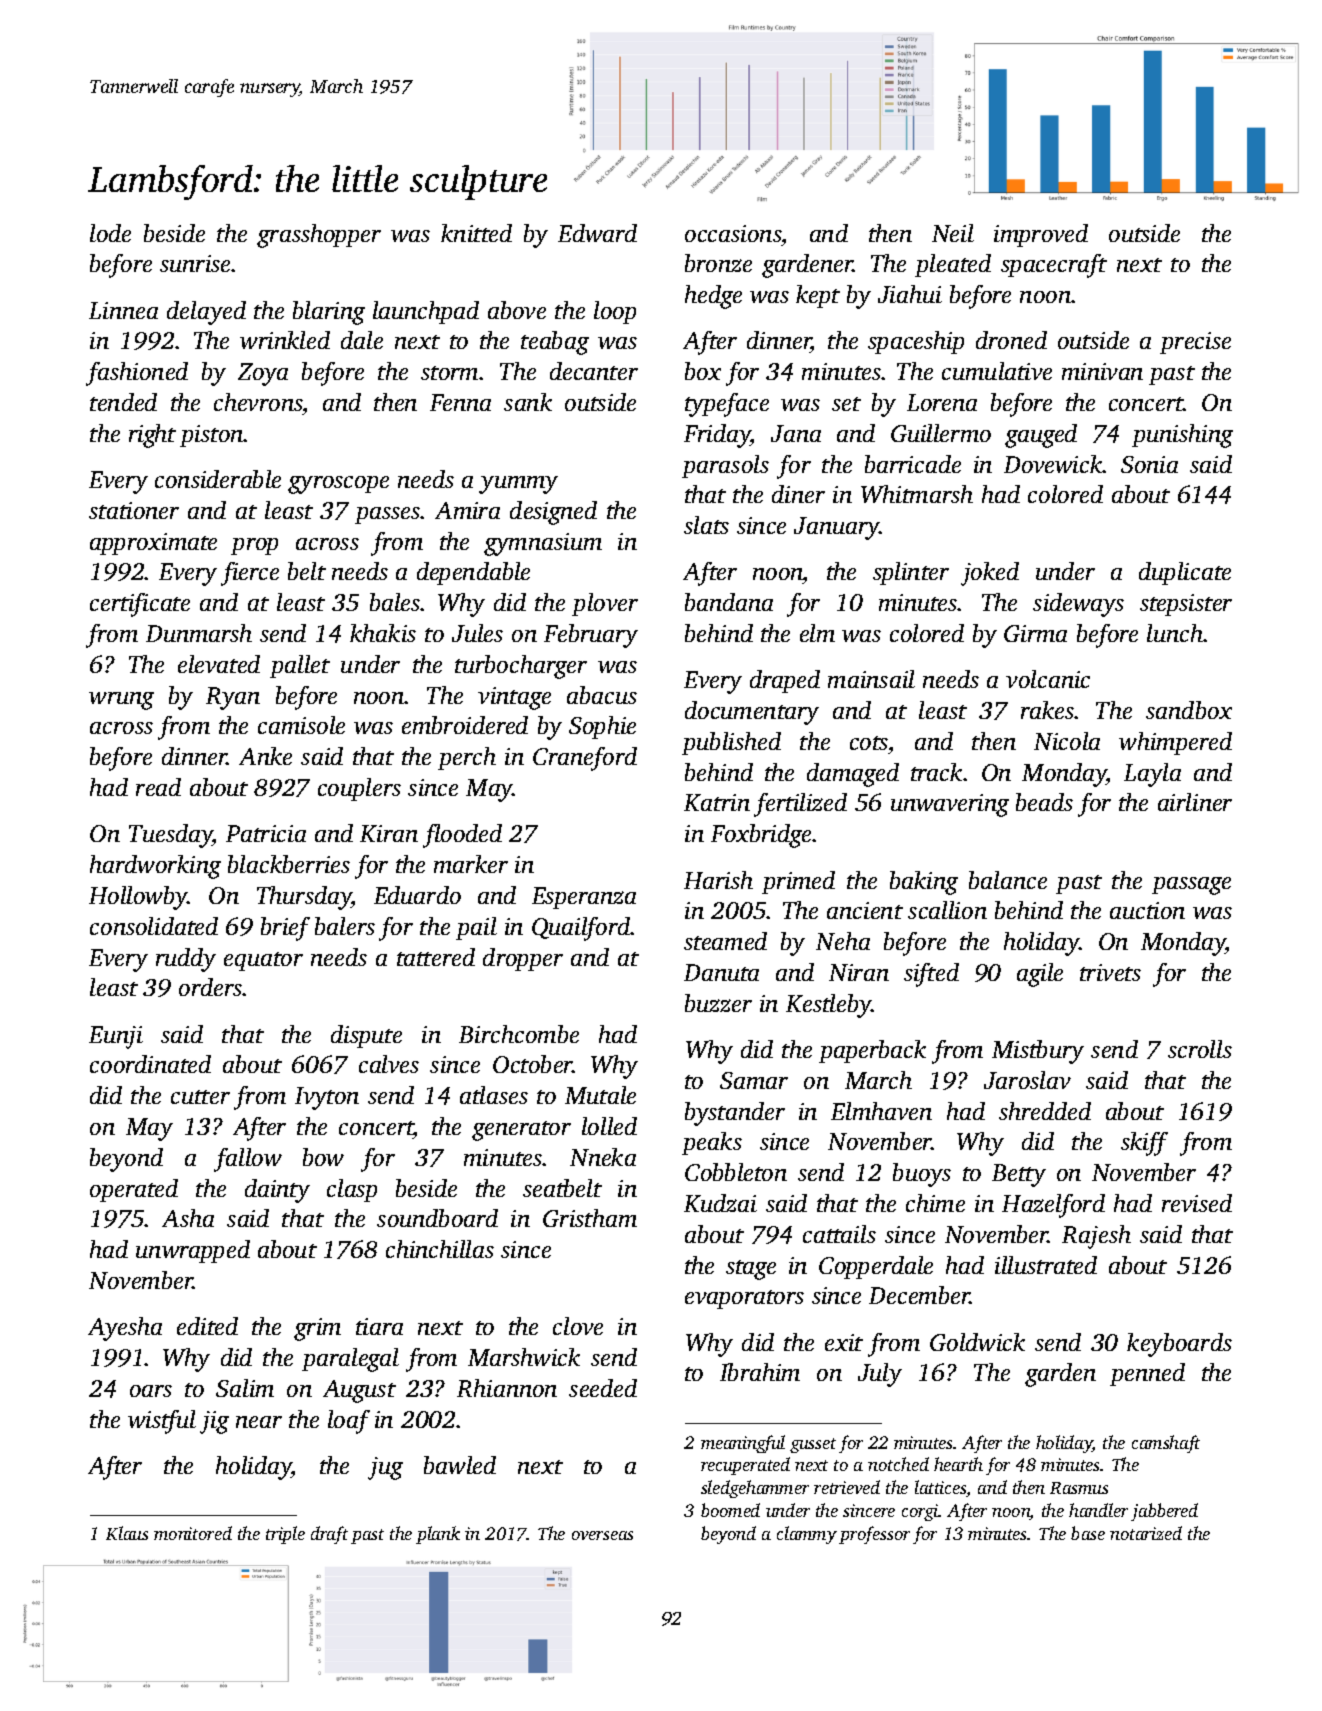 This screenshot has height=1711, width=1322. What do you see at coordinates (329, 313) in the screenshot?
I see `blaring` at bounding box center [329, 313].
